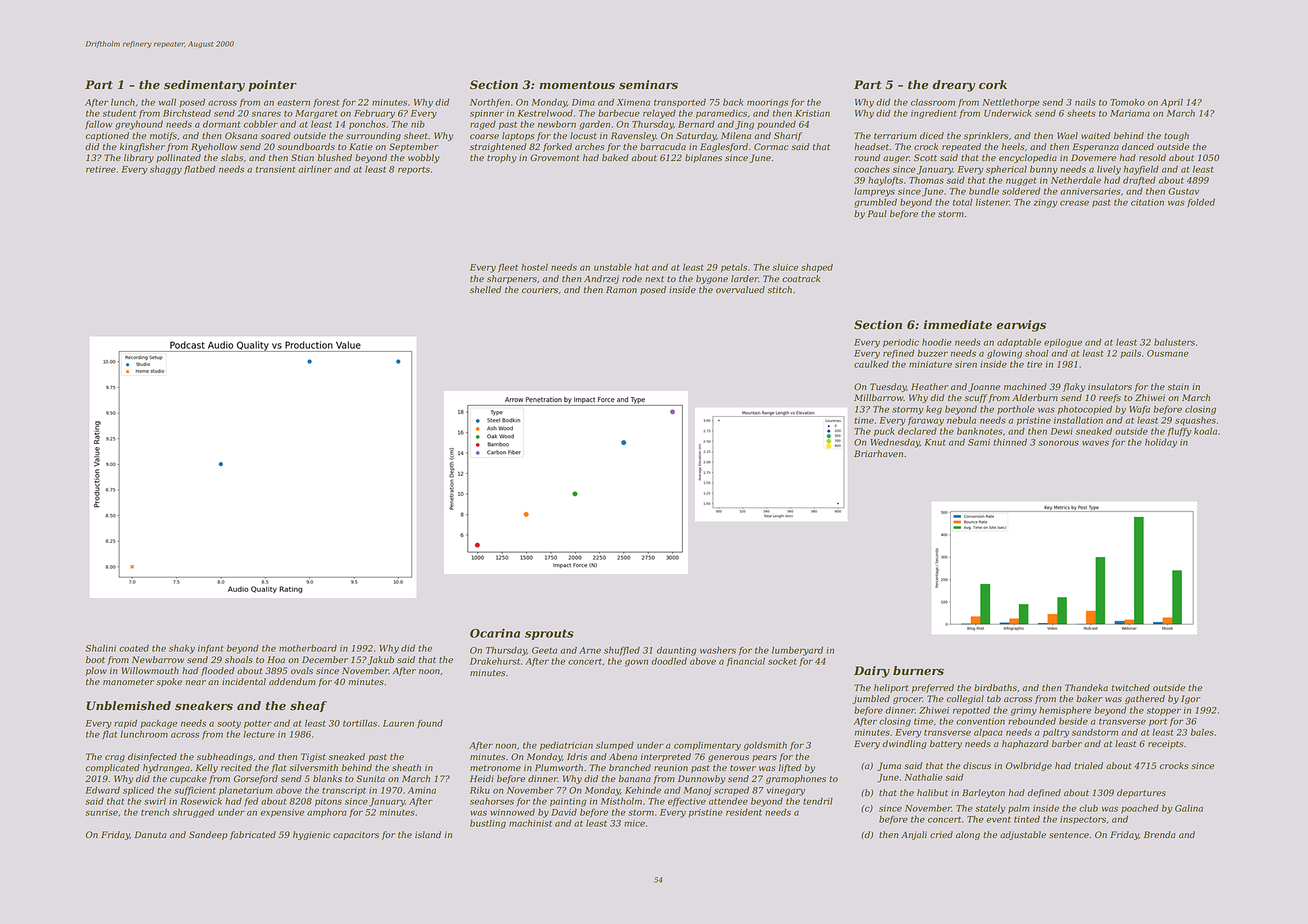 This document has height=924, width=1308. I want to click on lumberyard, so click(797, 651).
